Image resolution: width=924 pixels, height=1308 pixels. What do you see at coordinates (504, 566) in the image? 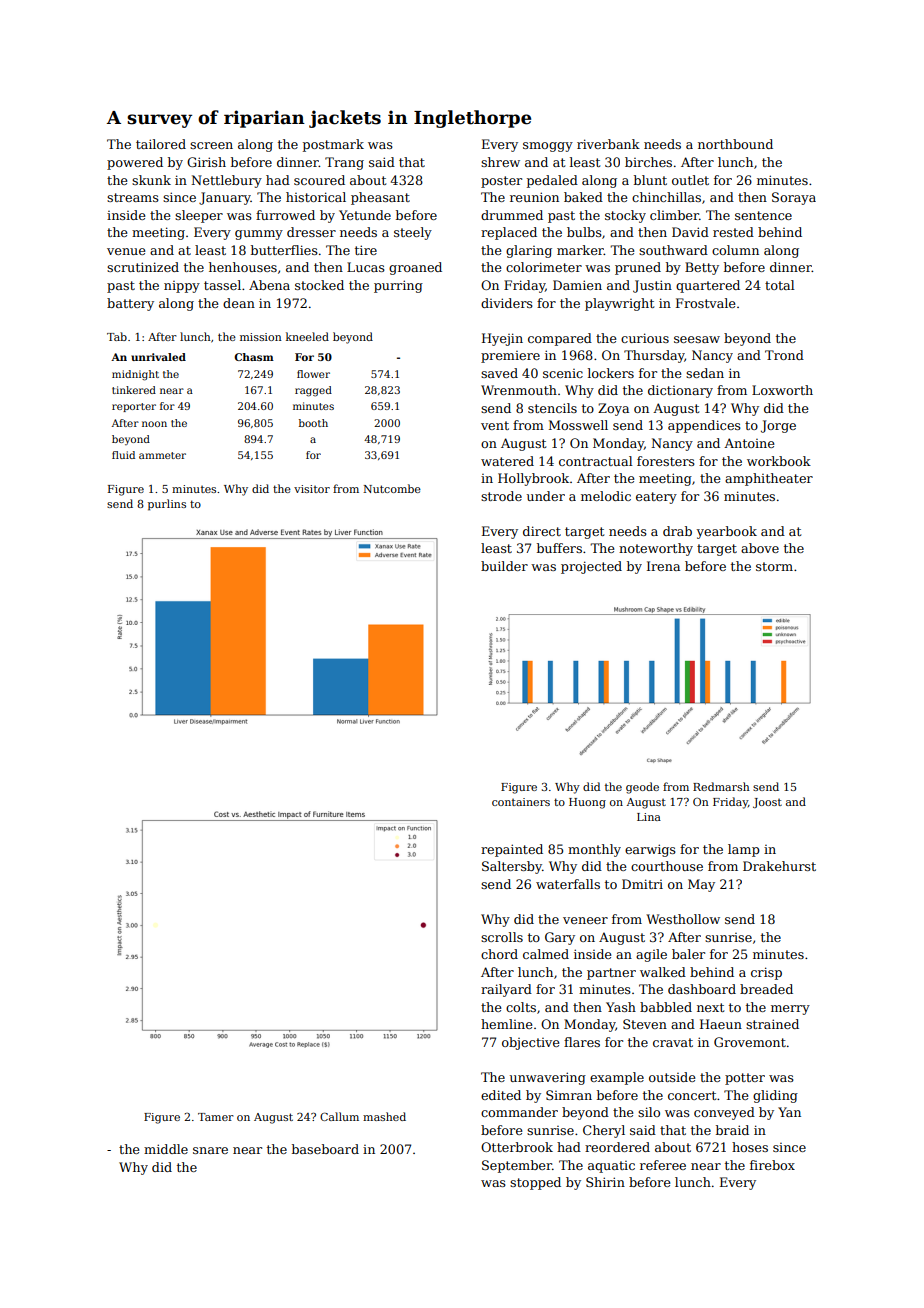
I see `builder` at bounding box center [504, 566].
